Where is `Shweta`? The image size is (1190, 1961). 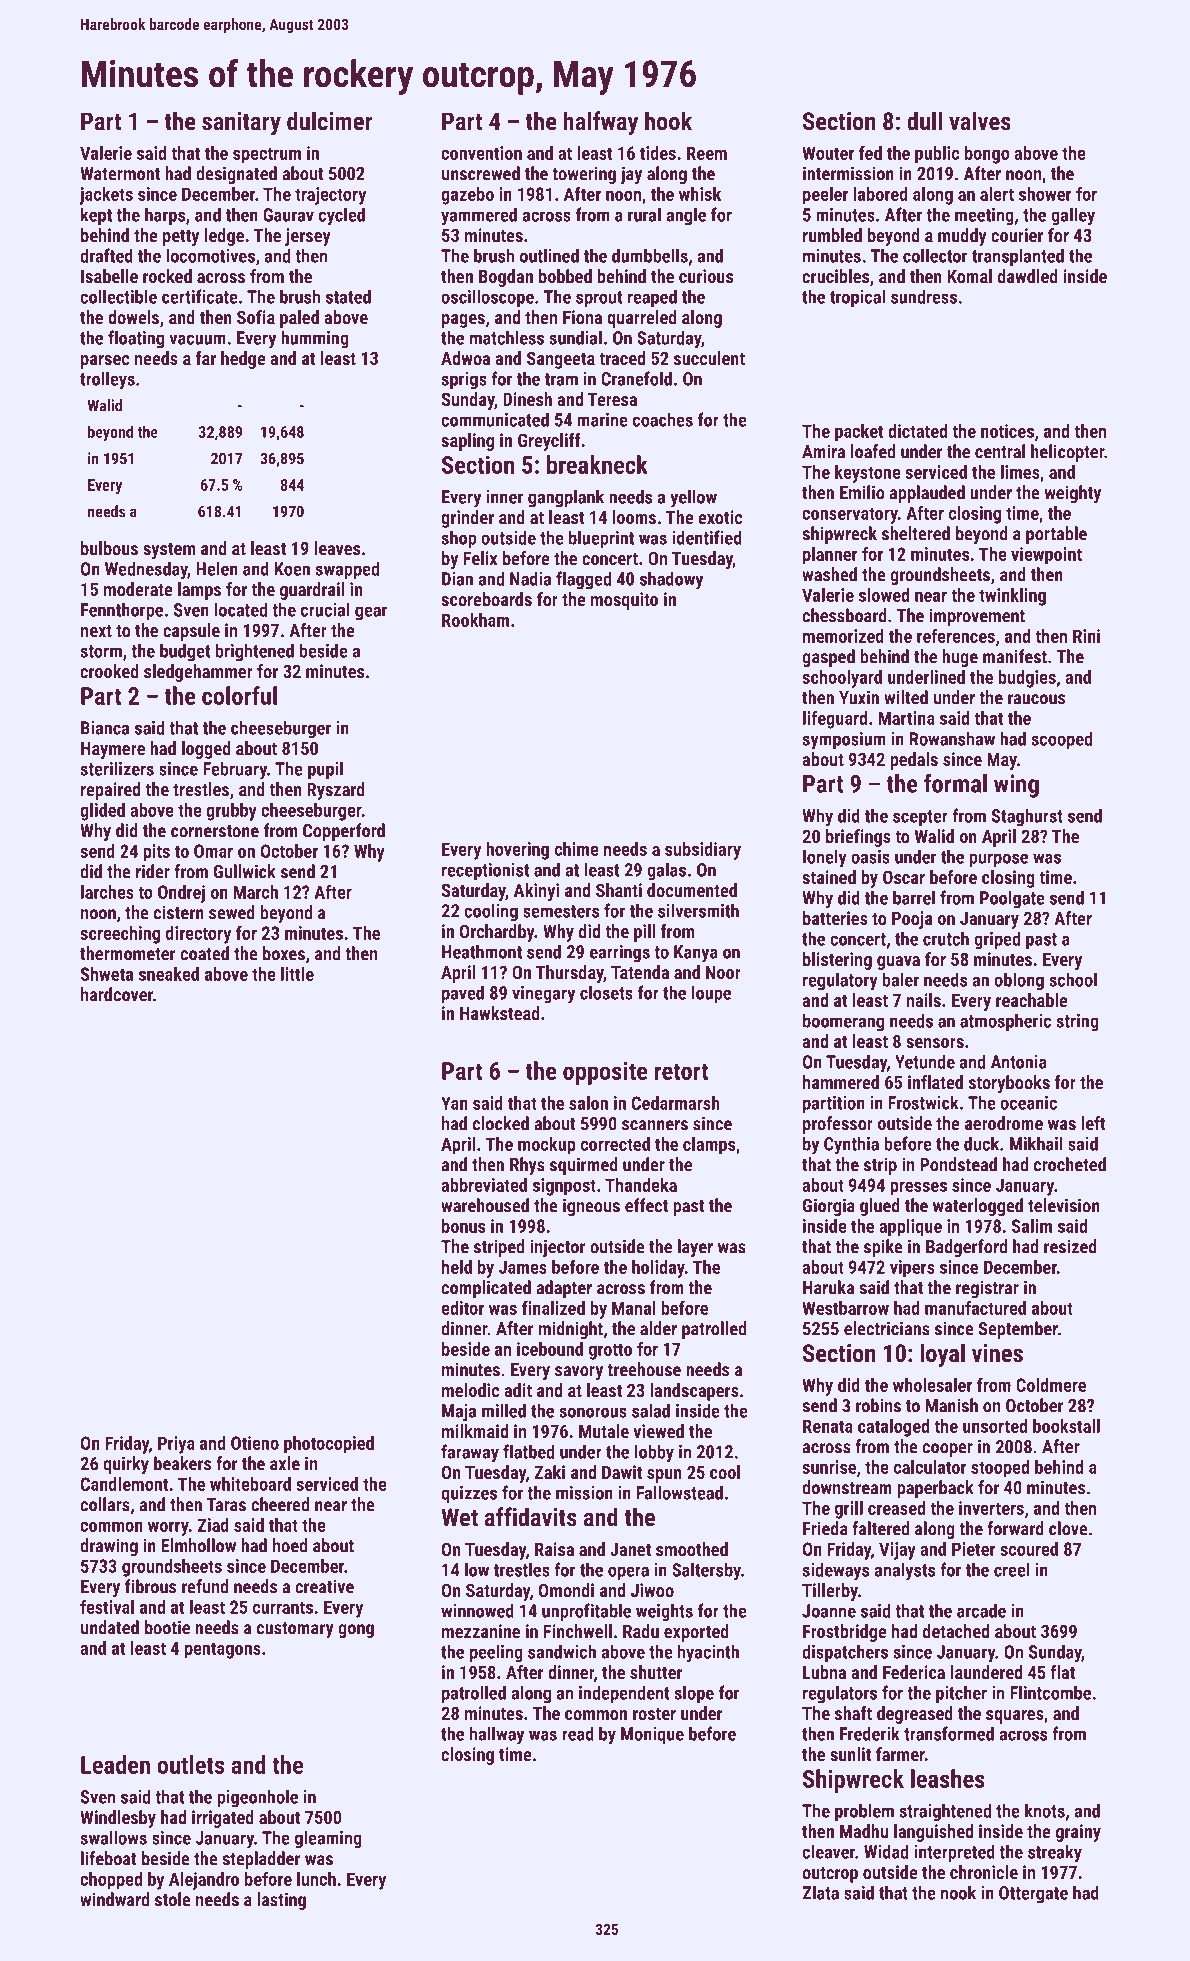
Shweta is located at coordinates (106, 974).
